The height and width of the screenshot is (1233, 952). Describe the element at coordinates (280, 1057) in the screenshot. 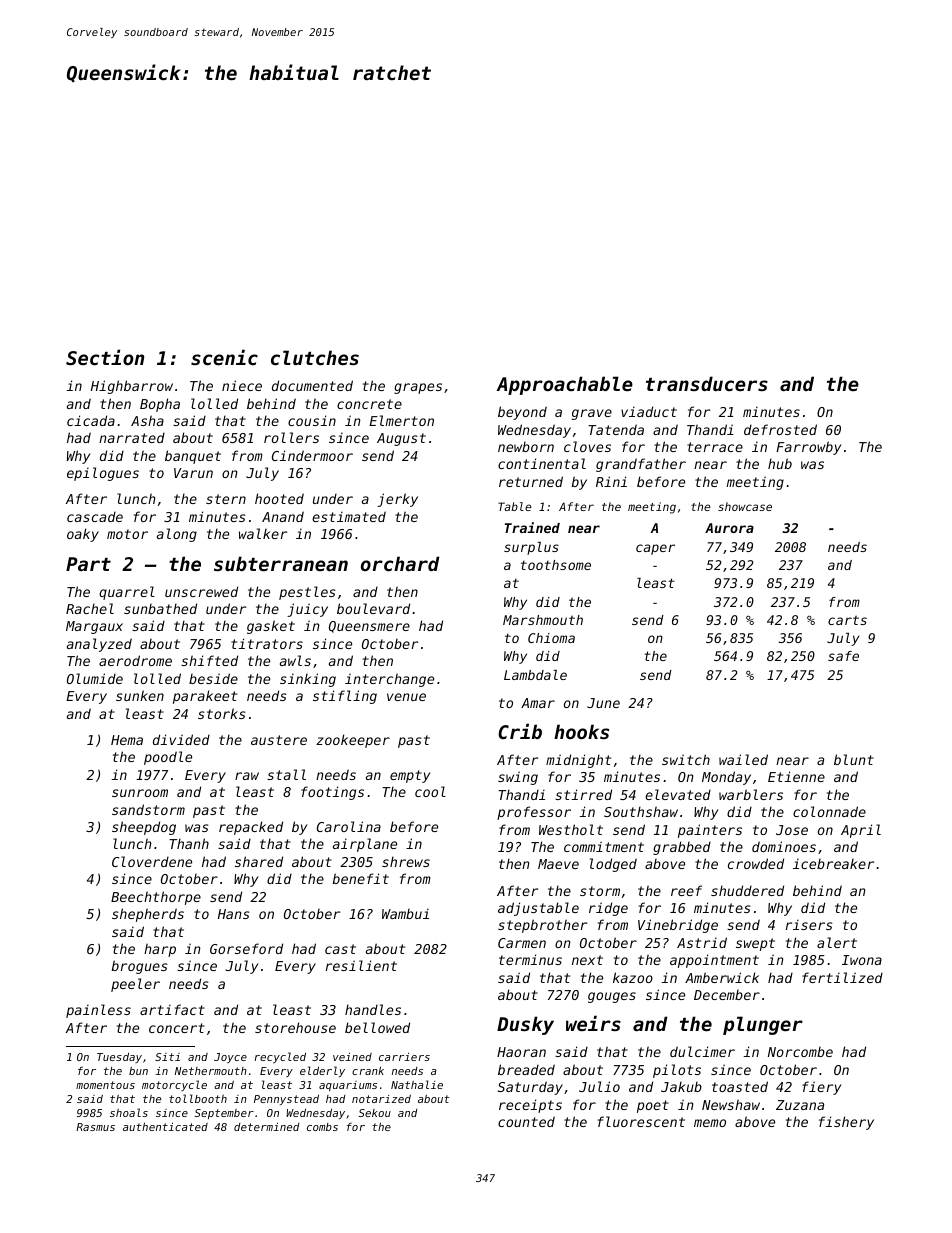

I see `recycled` at that location.
